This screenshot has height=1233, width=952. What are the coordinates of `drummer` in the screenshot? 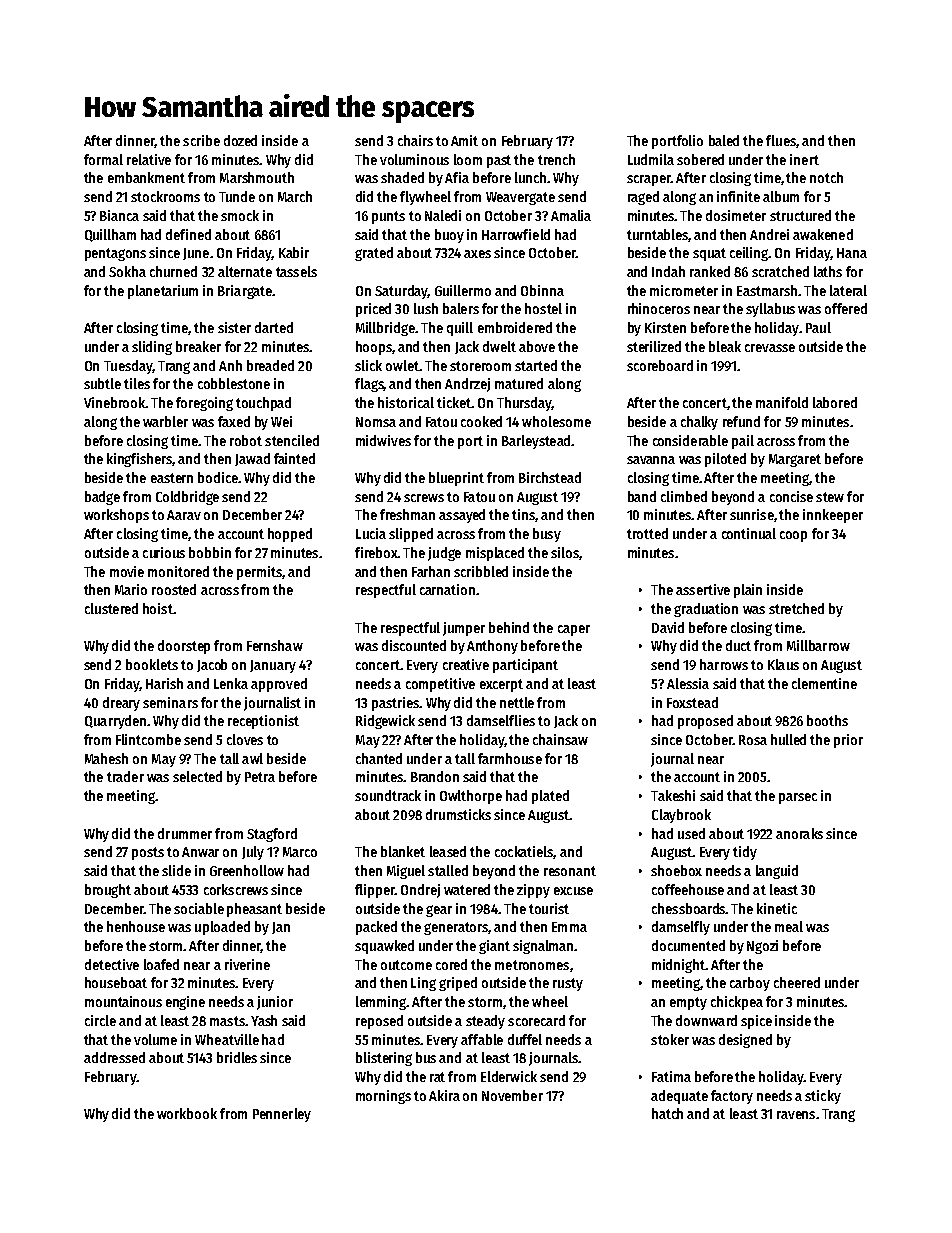 It's located at (185, 833).
